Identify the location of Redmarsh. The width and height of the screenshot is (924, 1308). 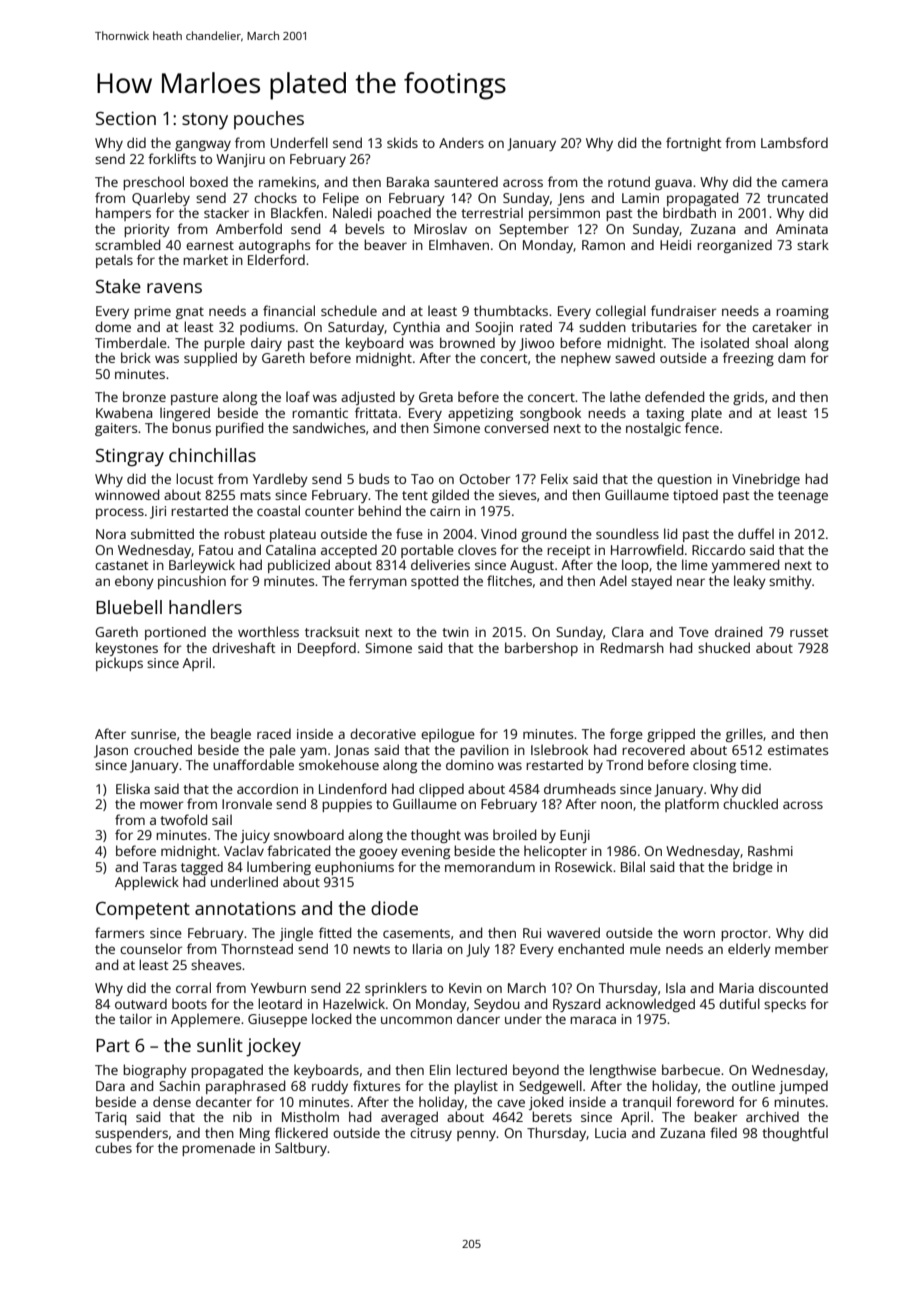
(632, 647).
